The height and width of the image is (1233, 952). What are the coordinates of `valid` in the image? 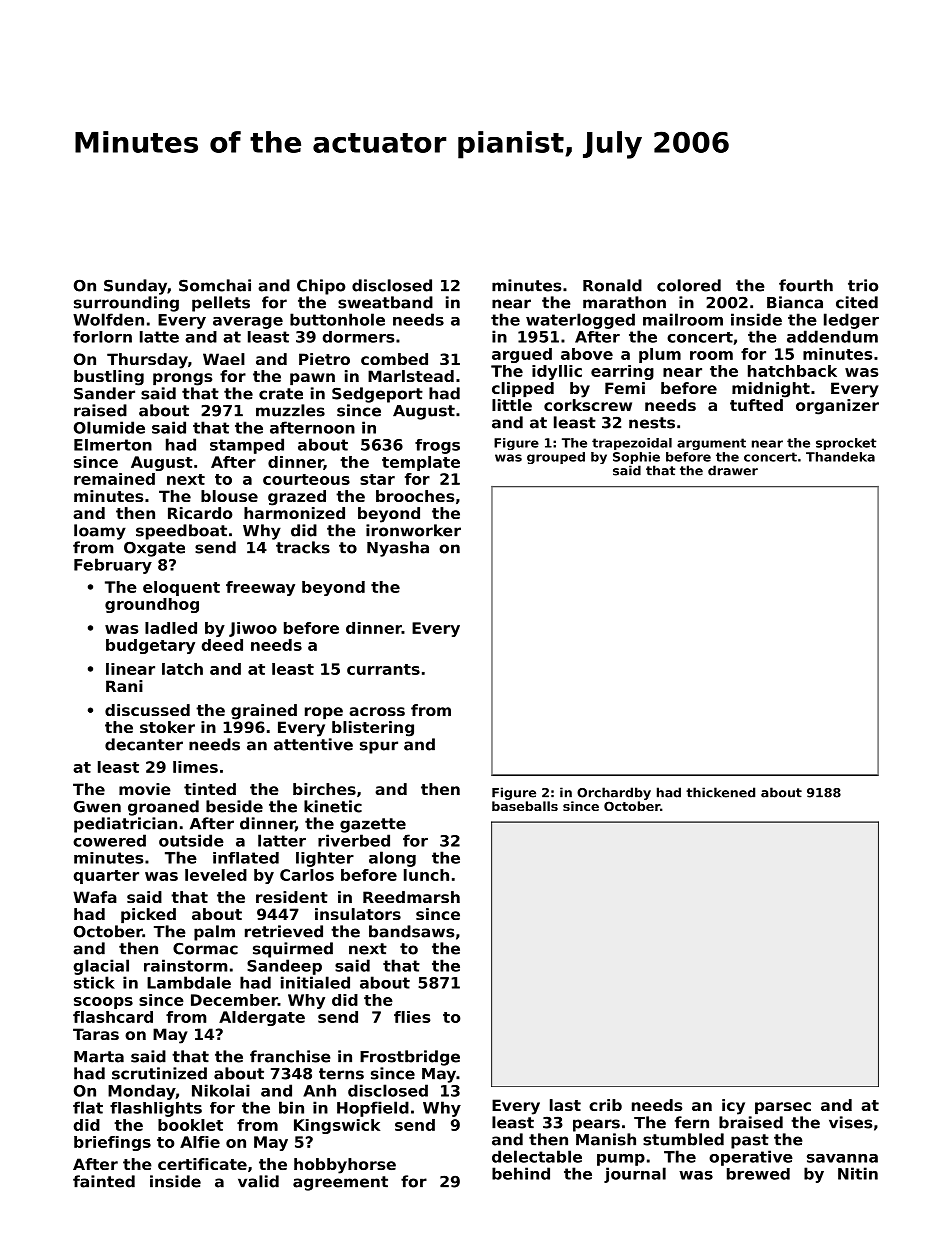 It's located at (258, 1181).
